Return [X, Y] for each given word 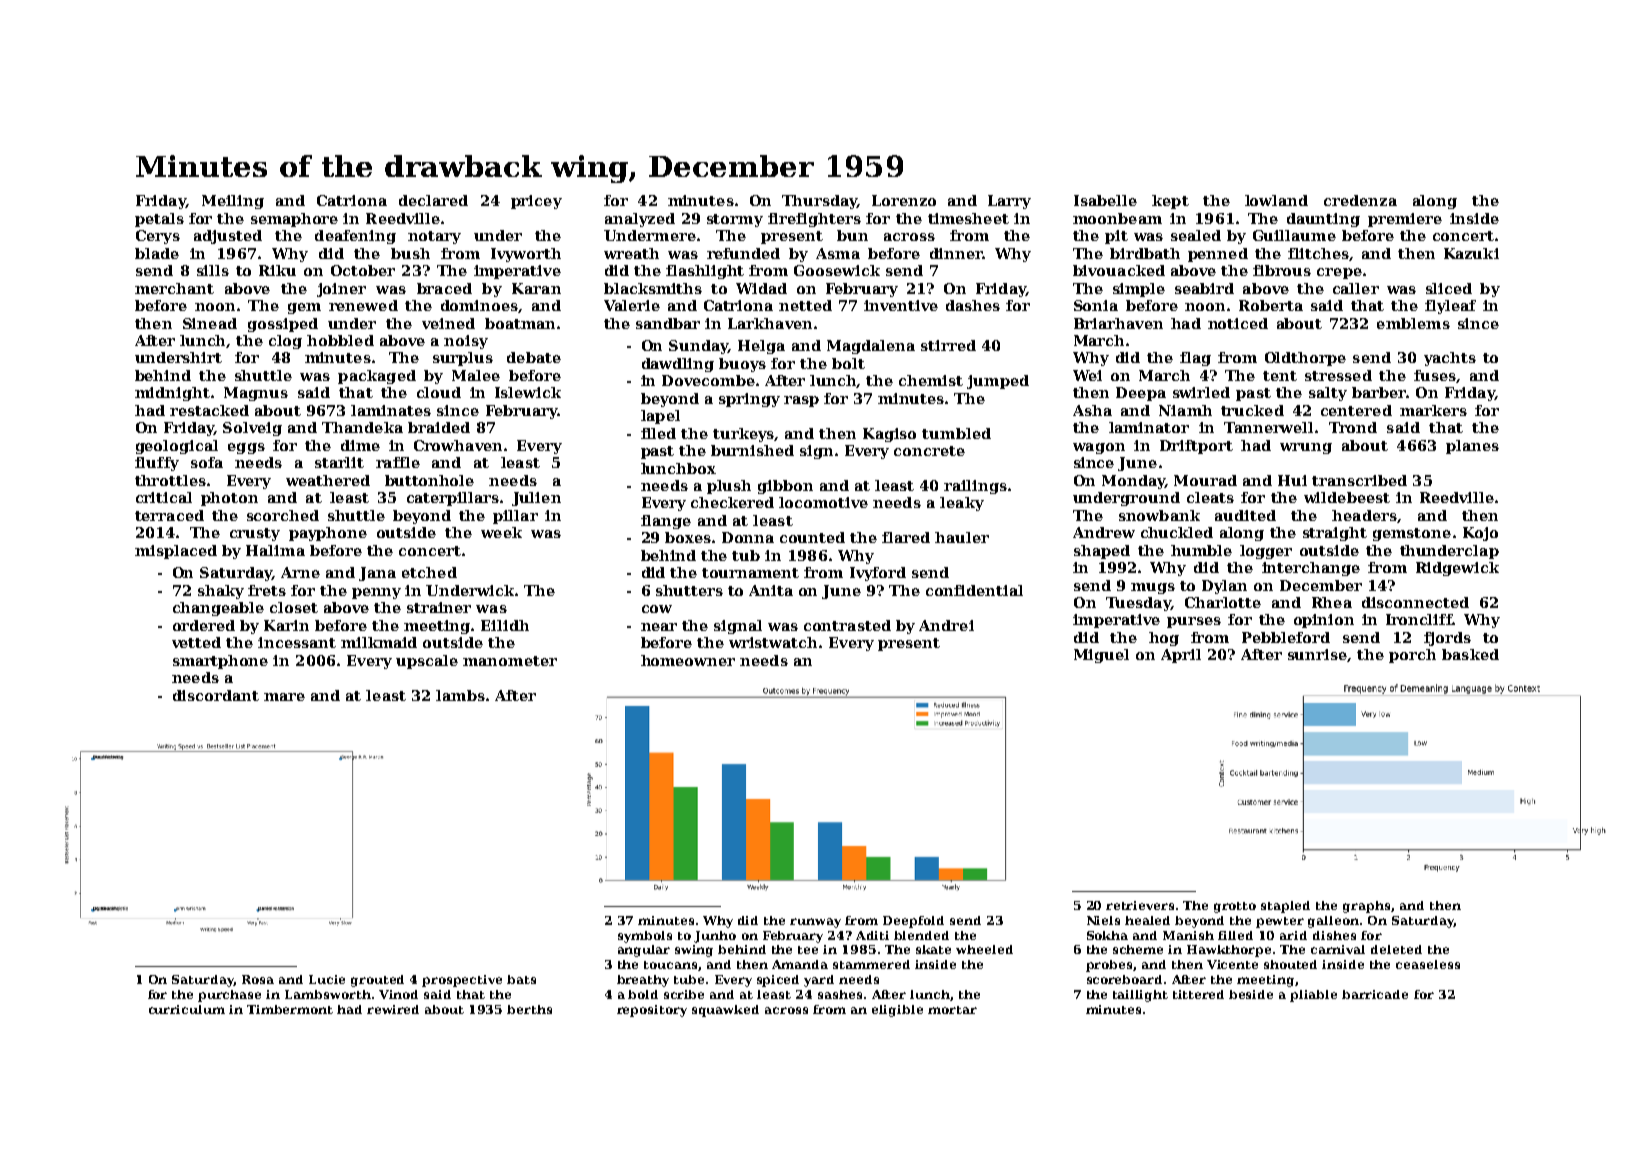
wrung [1306, 448]
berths [529, 1009]
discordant [216, 695]
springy [749, 400]
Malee [476, 375]
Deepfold [913, 922]
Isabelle [1105, 200]
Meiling [233, 202]
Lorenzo [904, 200]
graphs [1366, 907]
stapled [1285, 907]
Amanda [800, 964]
